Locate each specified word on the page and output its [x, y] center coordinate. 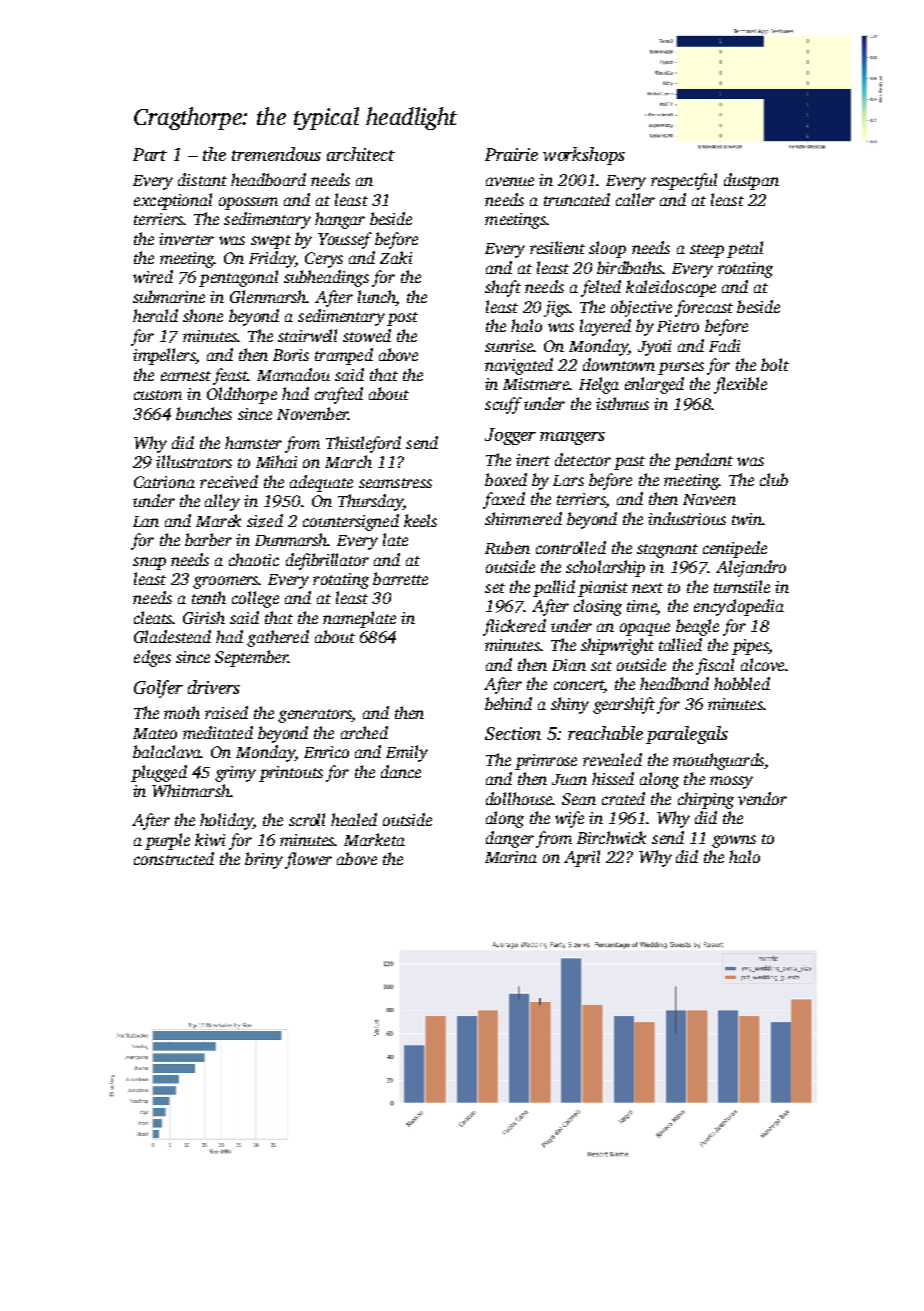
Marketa [374, 839]
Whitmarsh [191, 790]
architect [361, 154]
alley [222, 502]
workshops [584, 156]
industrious [687, 518]
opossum [248, 203]
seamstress [395, 483]
